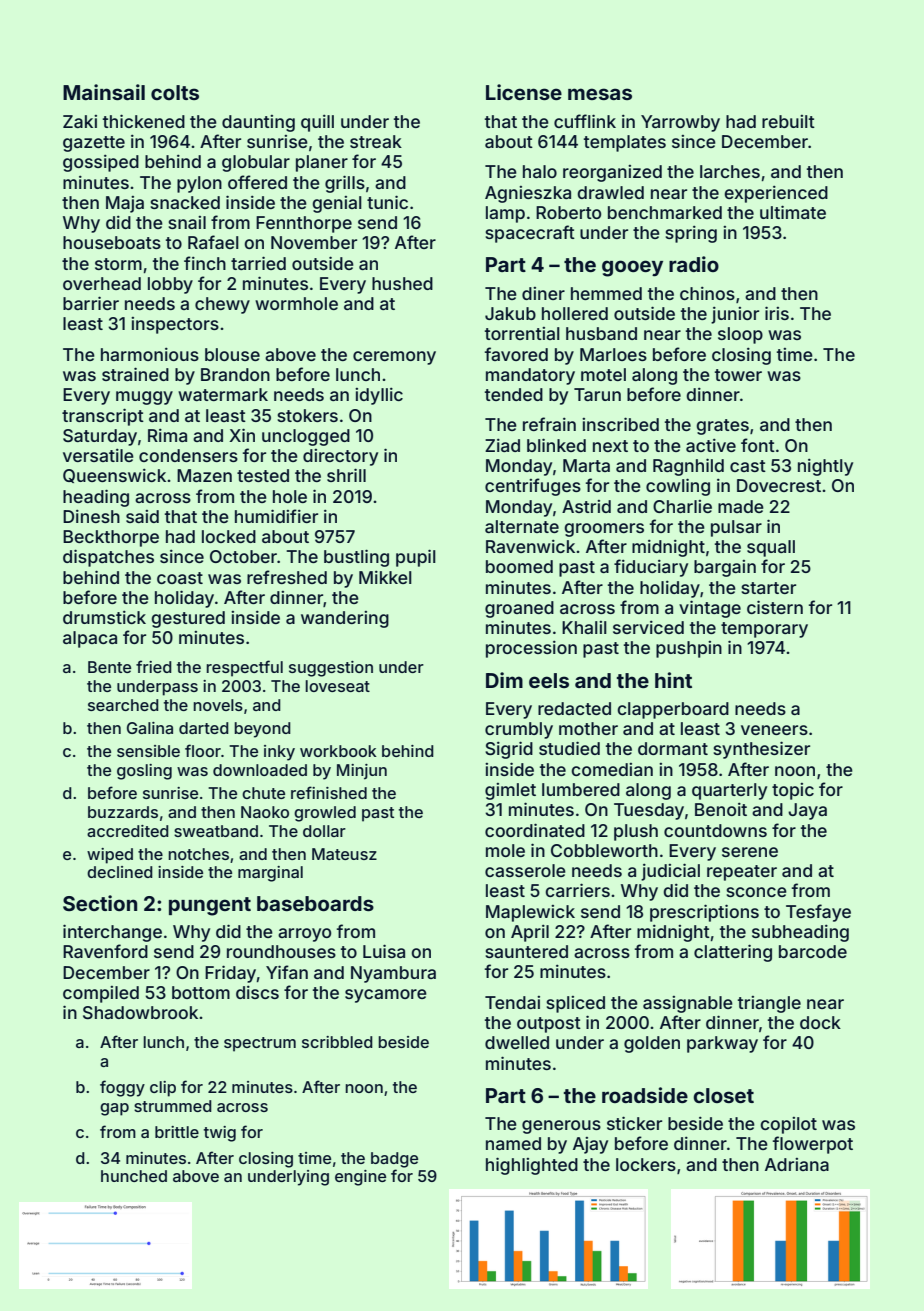 This image has width=924, height=1311. I want to click on loveseat, so click(337, 686).
